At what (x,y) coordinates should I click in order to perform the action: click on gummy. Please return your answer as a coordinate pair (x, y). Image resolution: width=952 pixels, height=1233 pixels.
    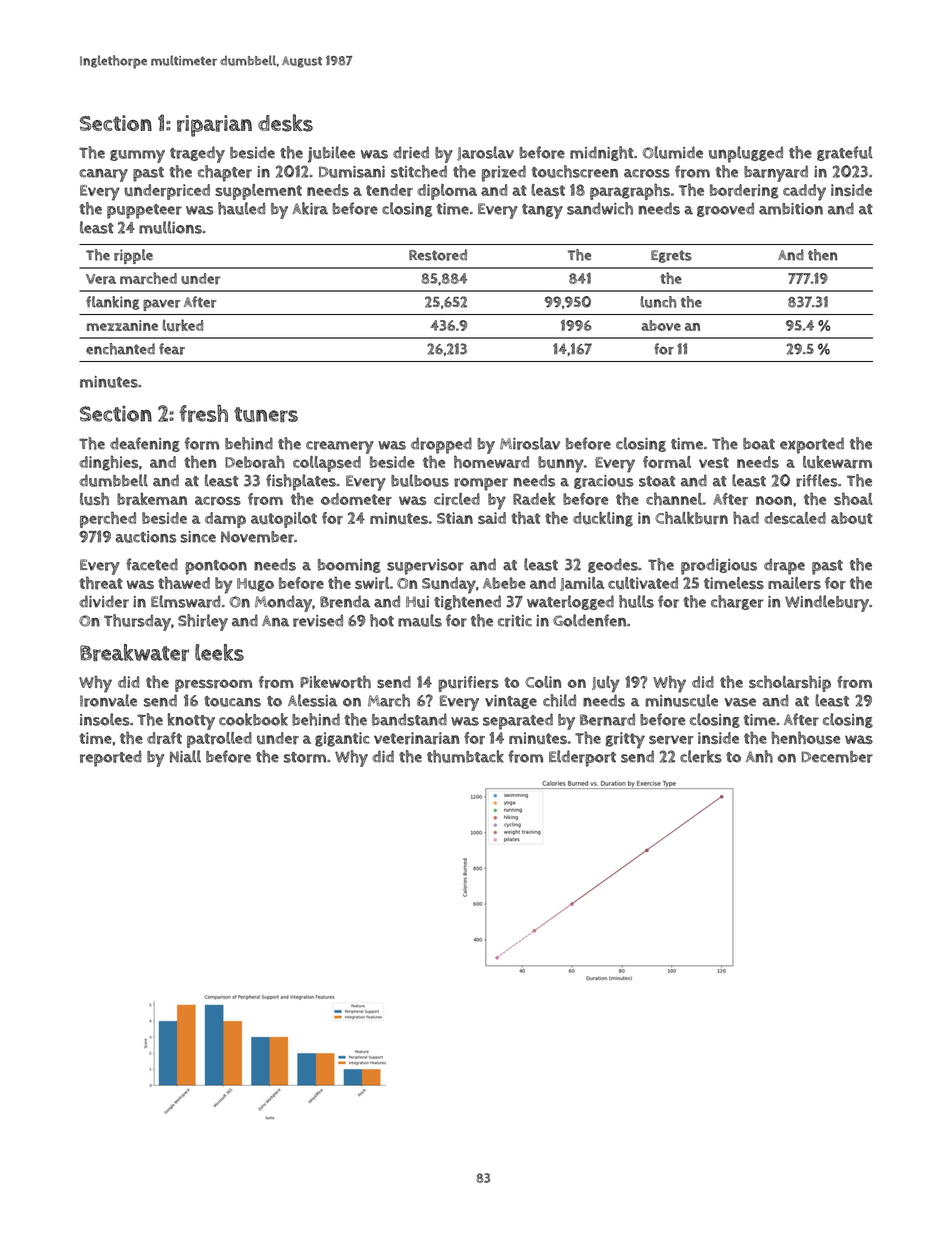
    Looking at the image, I should click on (137, 156).
